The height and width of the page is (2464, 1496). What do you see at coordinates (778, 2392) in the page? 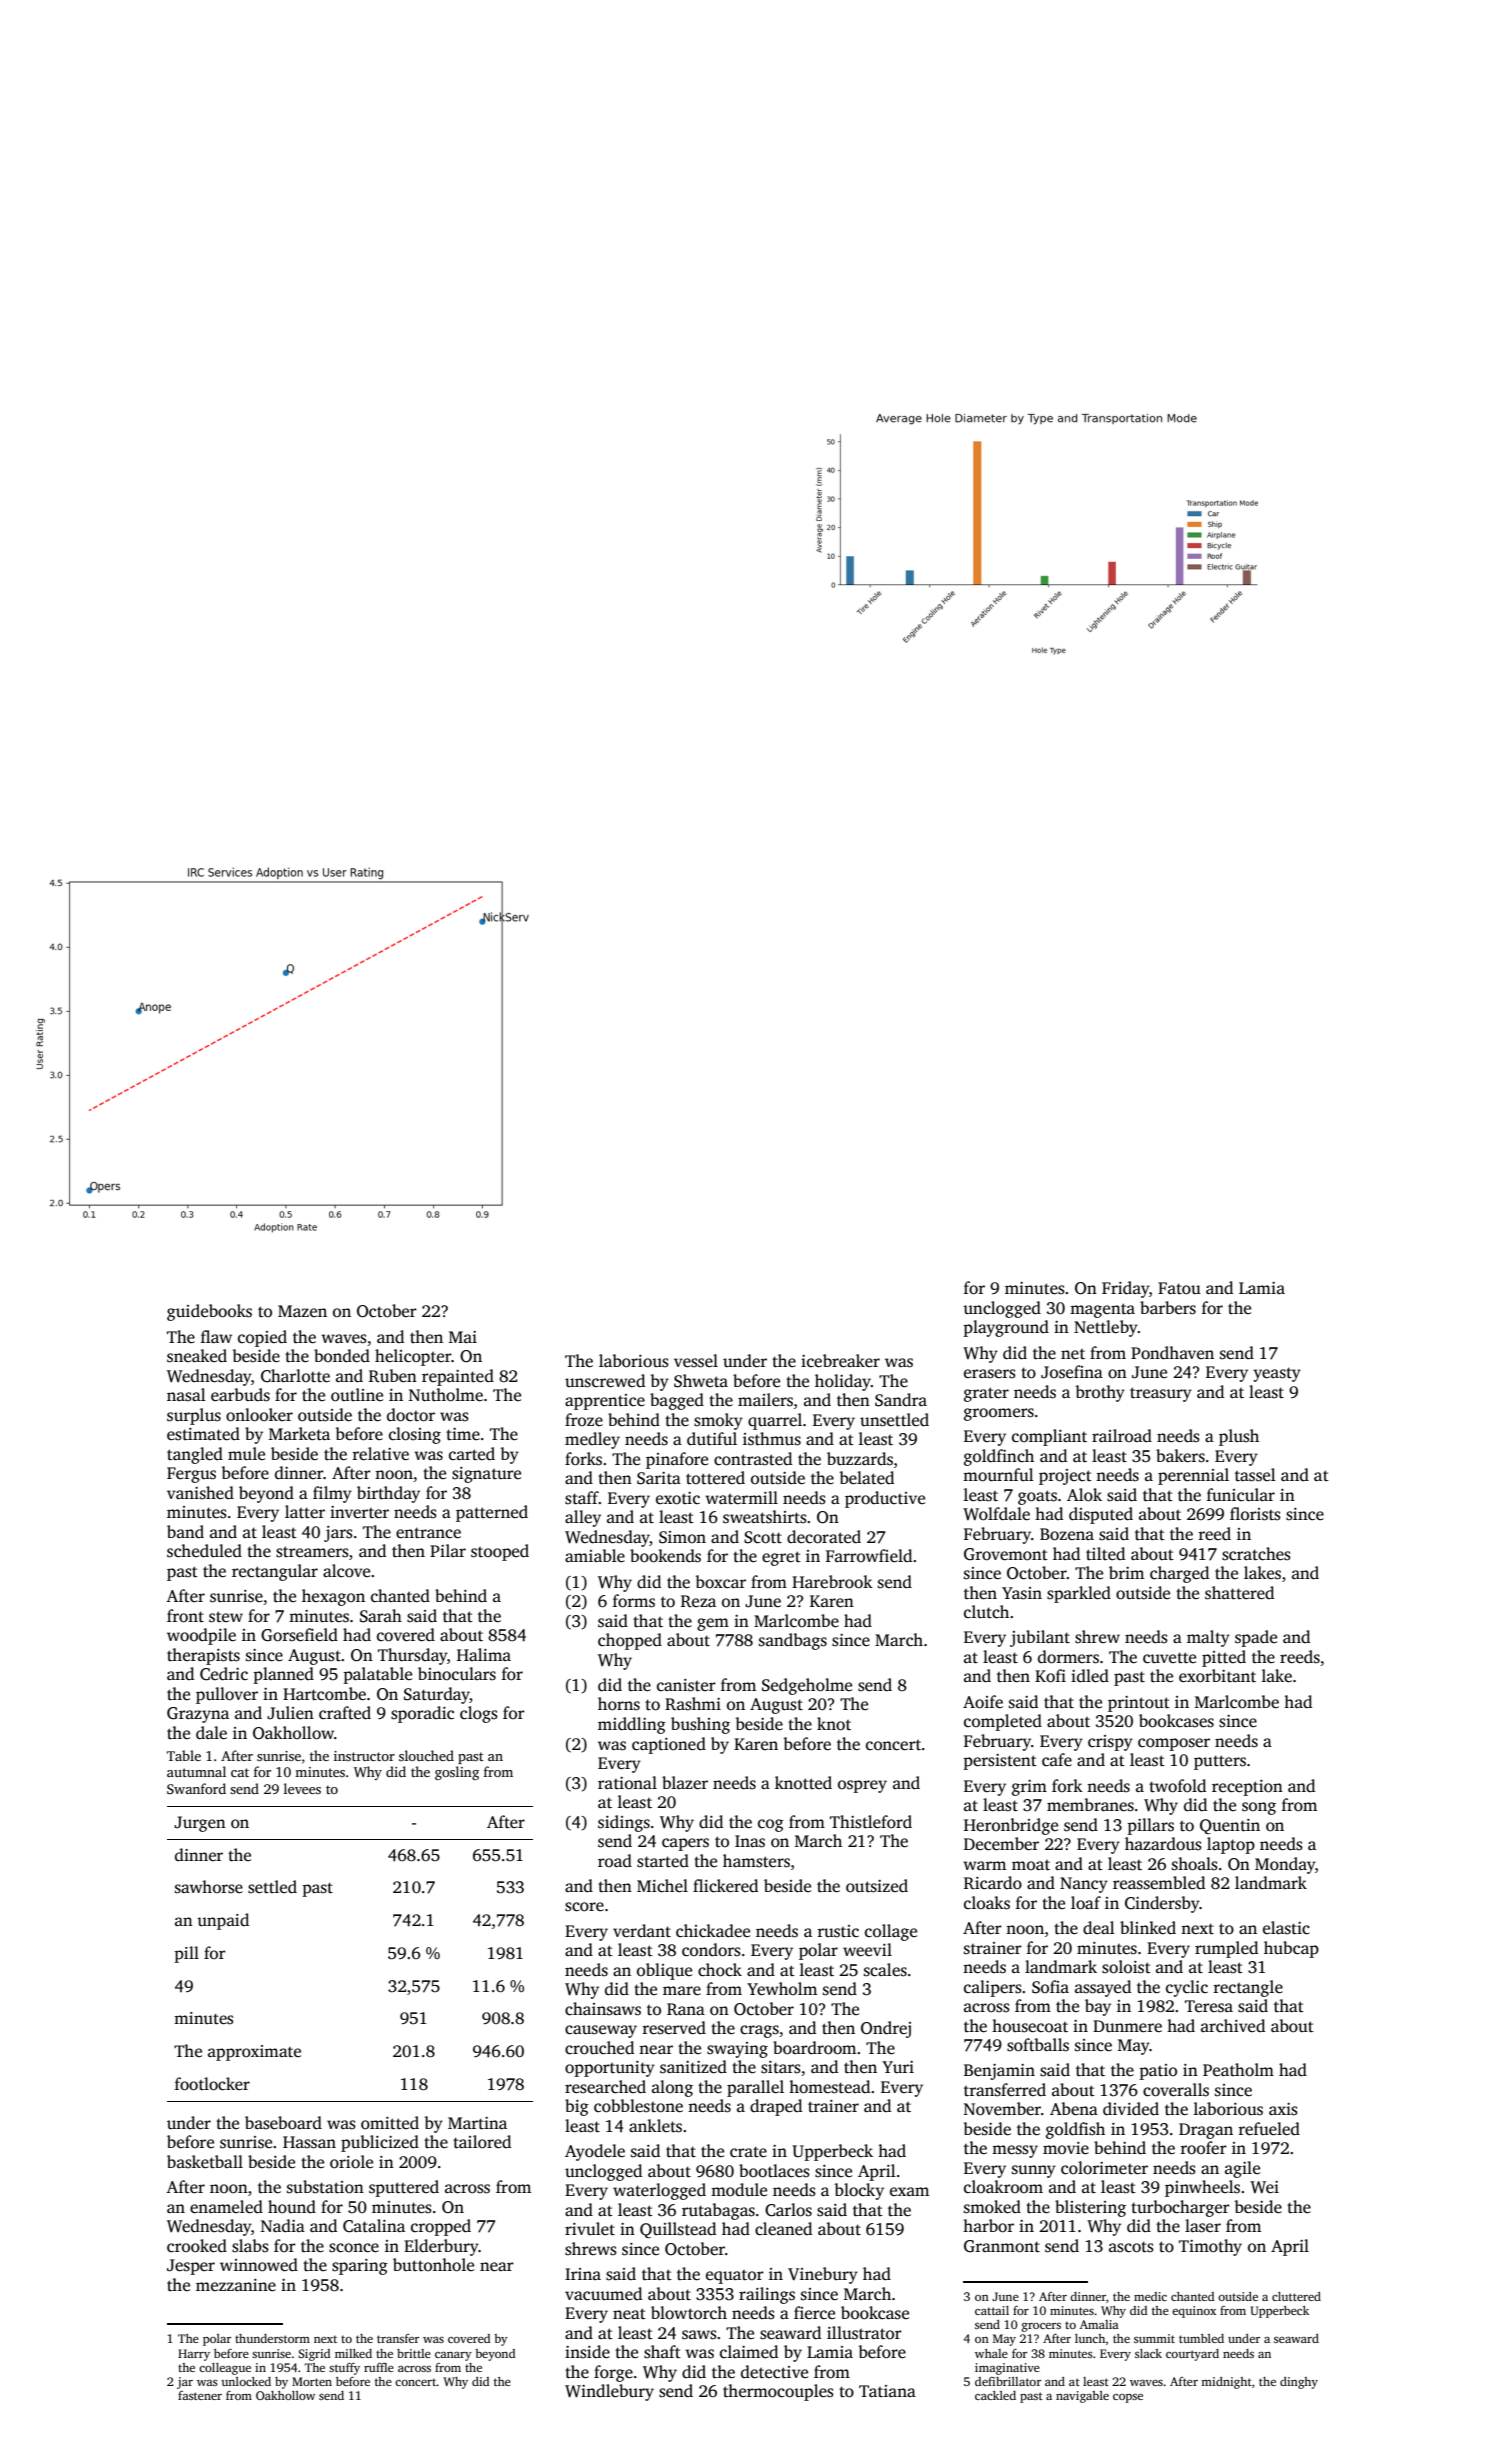
I see `thermocouples` at bounding box center [778, 2392].
